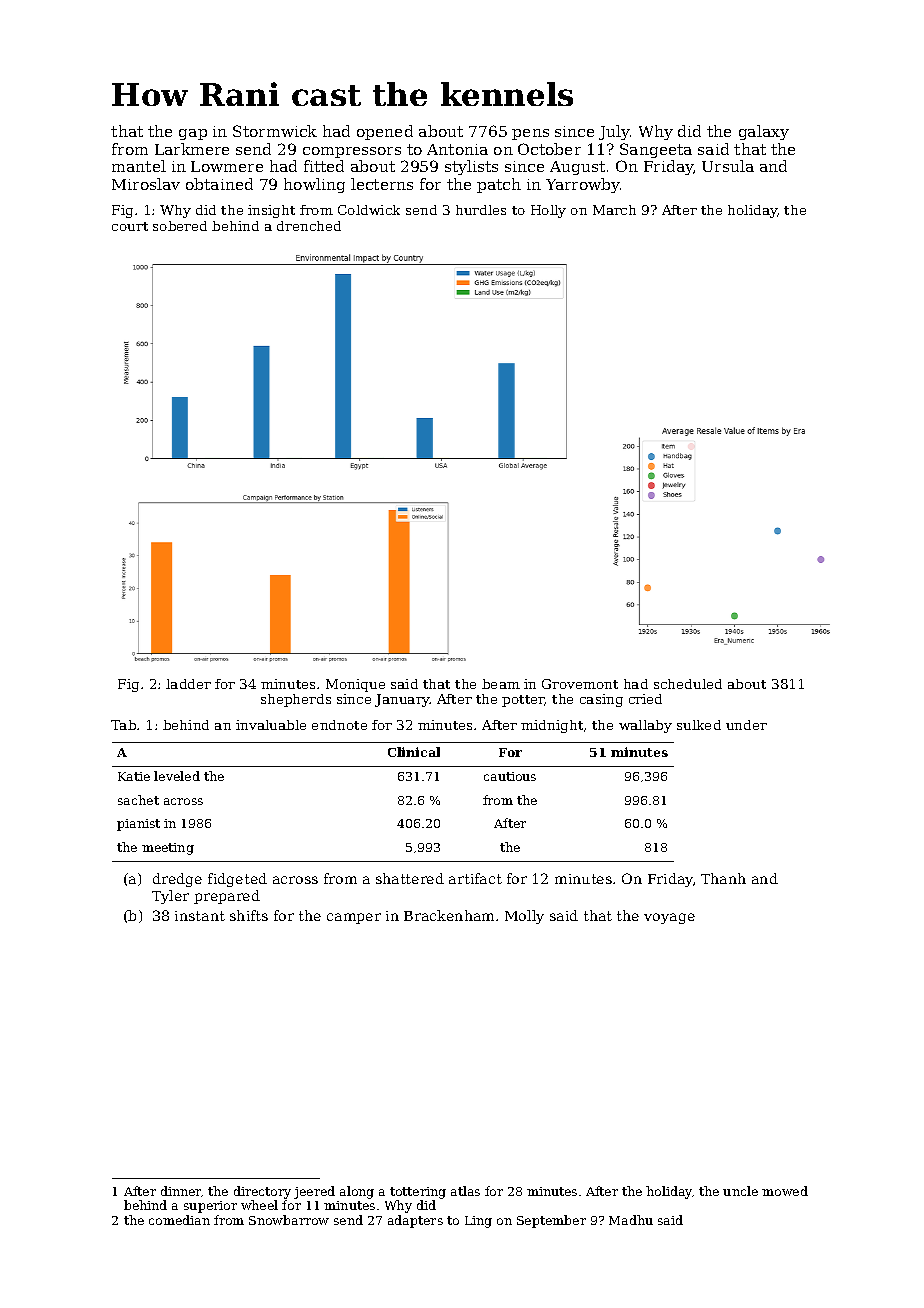 The image size is (924, 1308). I want to click on Holly, so click(548, 211).
